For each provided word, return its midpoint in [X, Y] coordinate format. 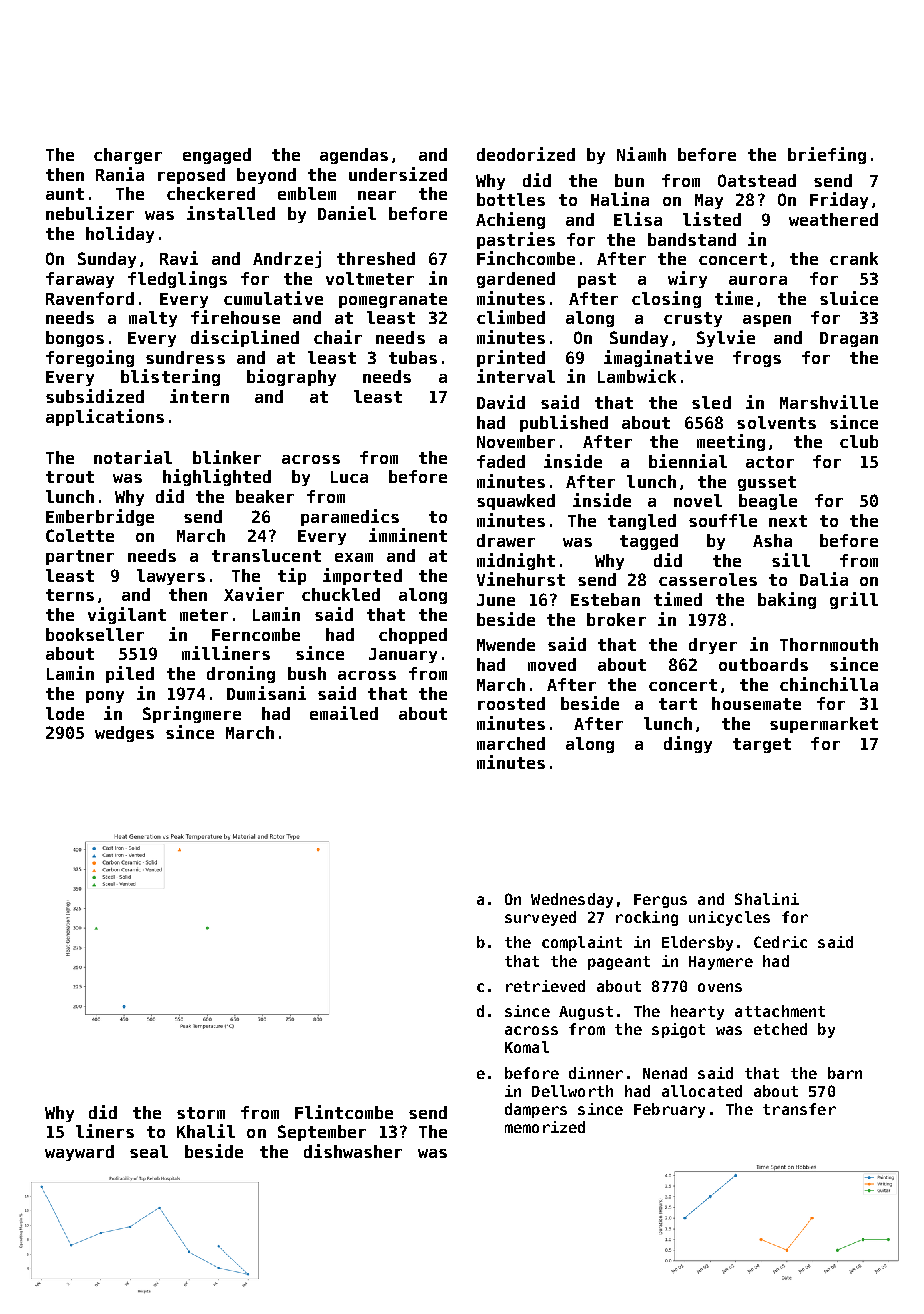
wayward [79, 1153]
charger [128, 156]
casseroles [708, 579]
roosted [511, 703]
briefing [827, 155]
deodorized [526, 154]
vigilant [127, 615]
